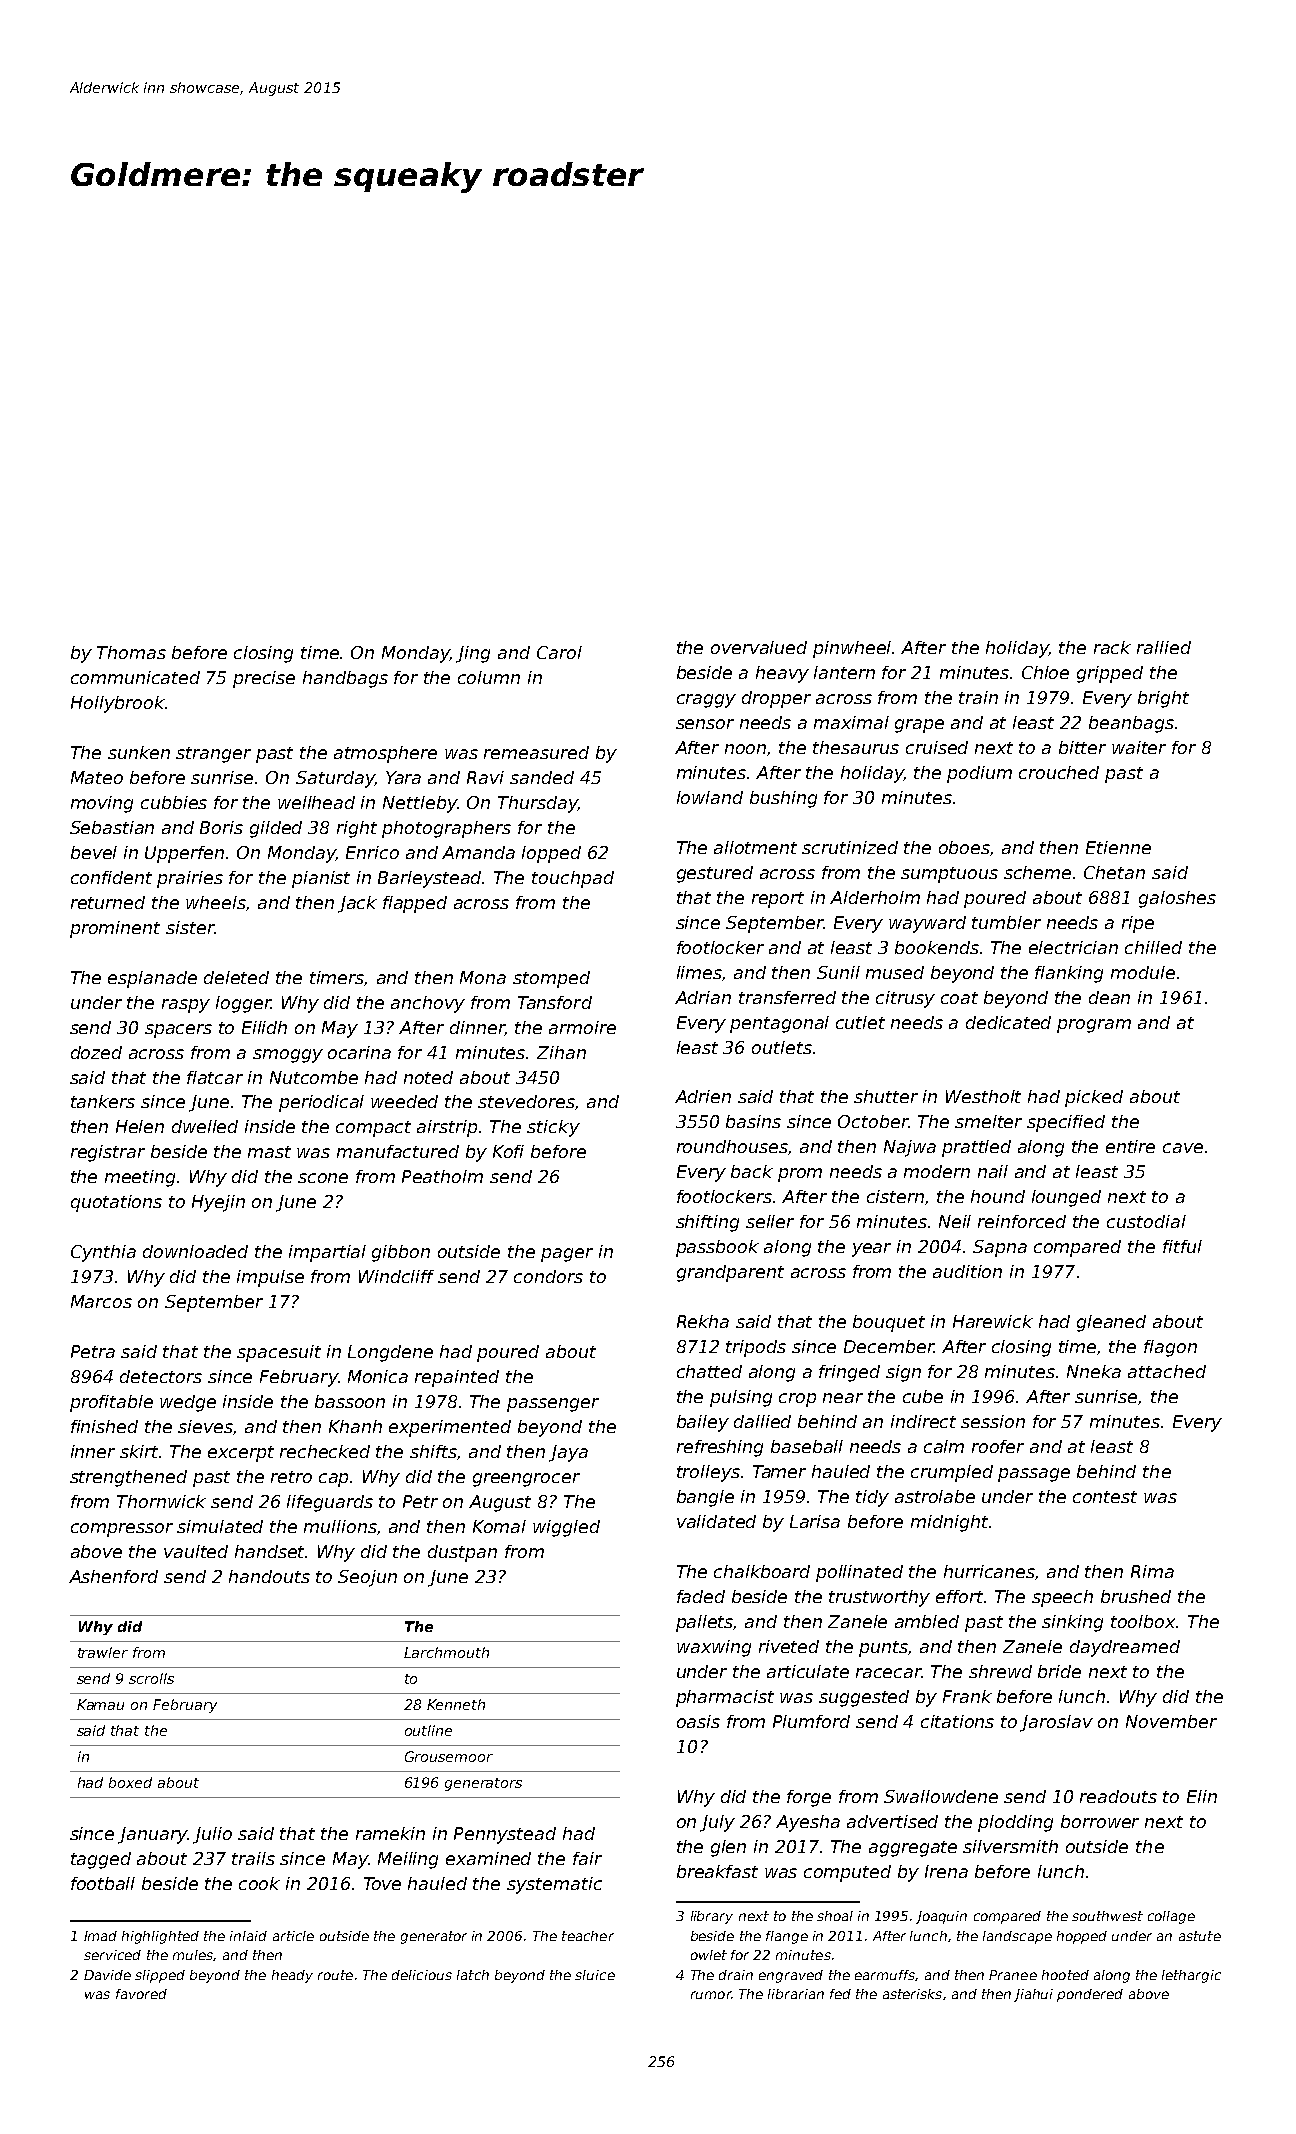 The image size is (1296, 2134). What do you see at coordinates (116, 1203) in the screenshot?
I see `quotations` at bounding box center [116, 1203].
